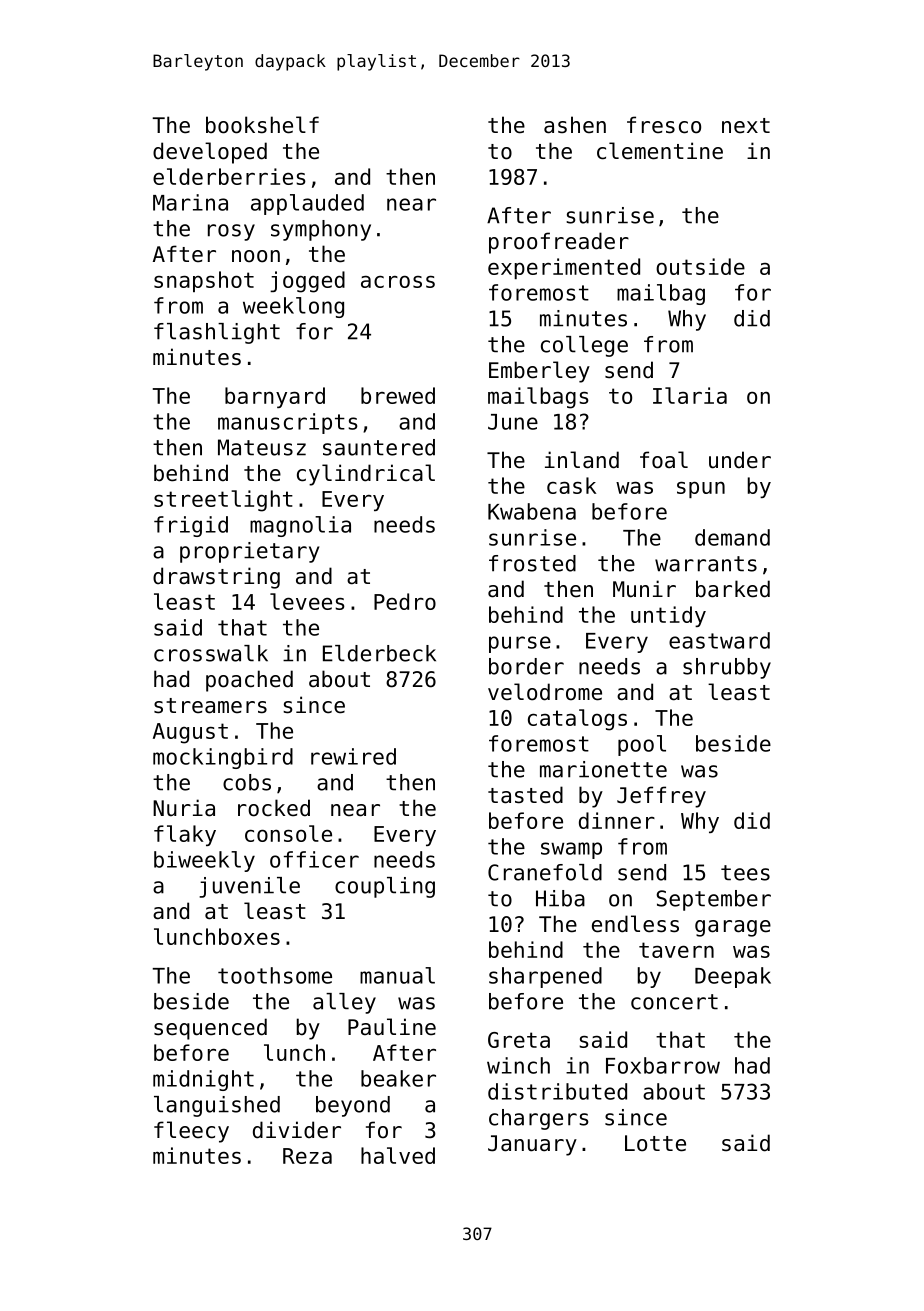 This image has width=924, height=1311. What do you see at coordinates (275, 397) in the image?
I see `barnyard` at bounding box center [275, 397].
